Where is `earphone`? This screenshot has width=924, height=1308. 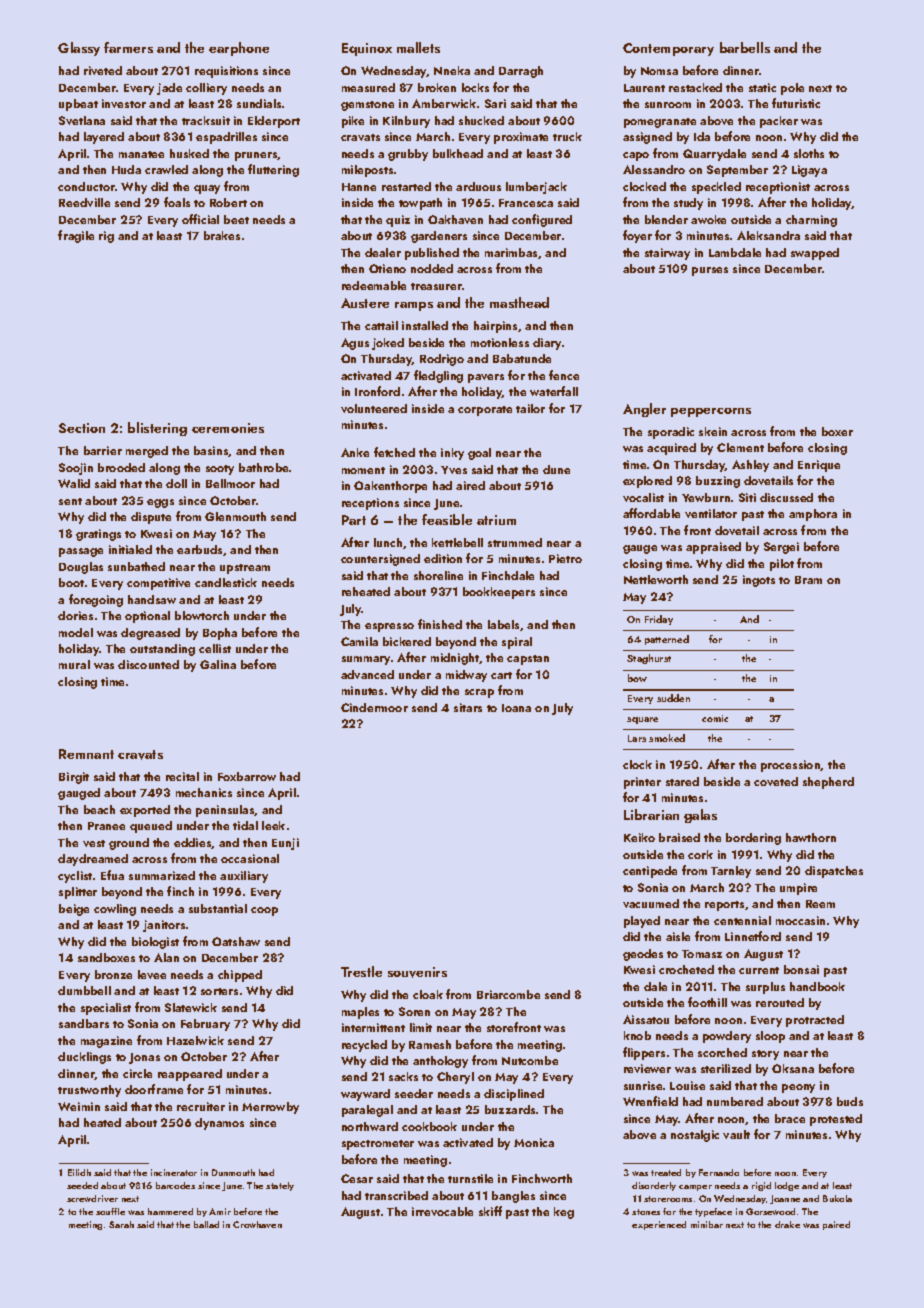
earphone is located at coordinates (239, 49).
